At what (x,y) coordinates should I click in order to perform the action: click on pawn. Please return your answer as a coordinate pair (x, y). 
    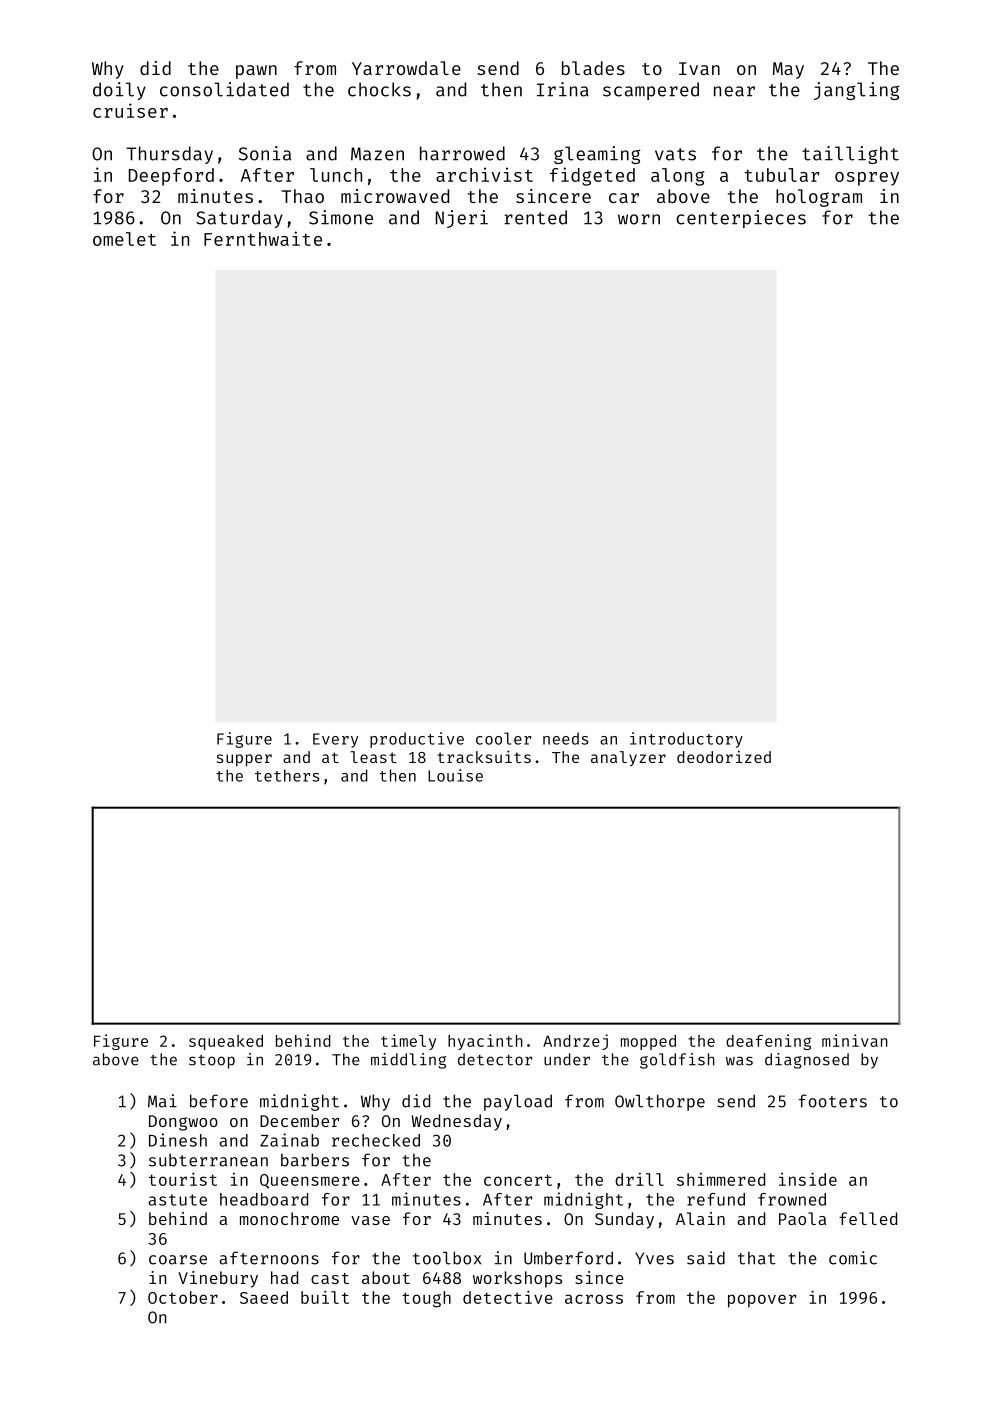
    Looking at the image, I should click on (256, 72).
